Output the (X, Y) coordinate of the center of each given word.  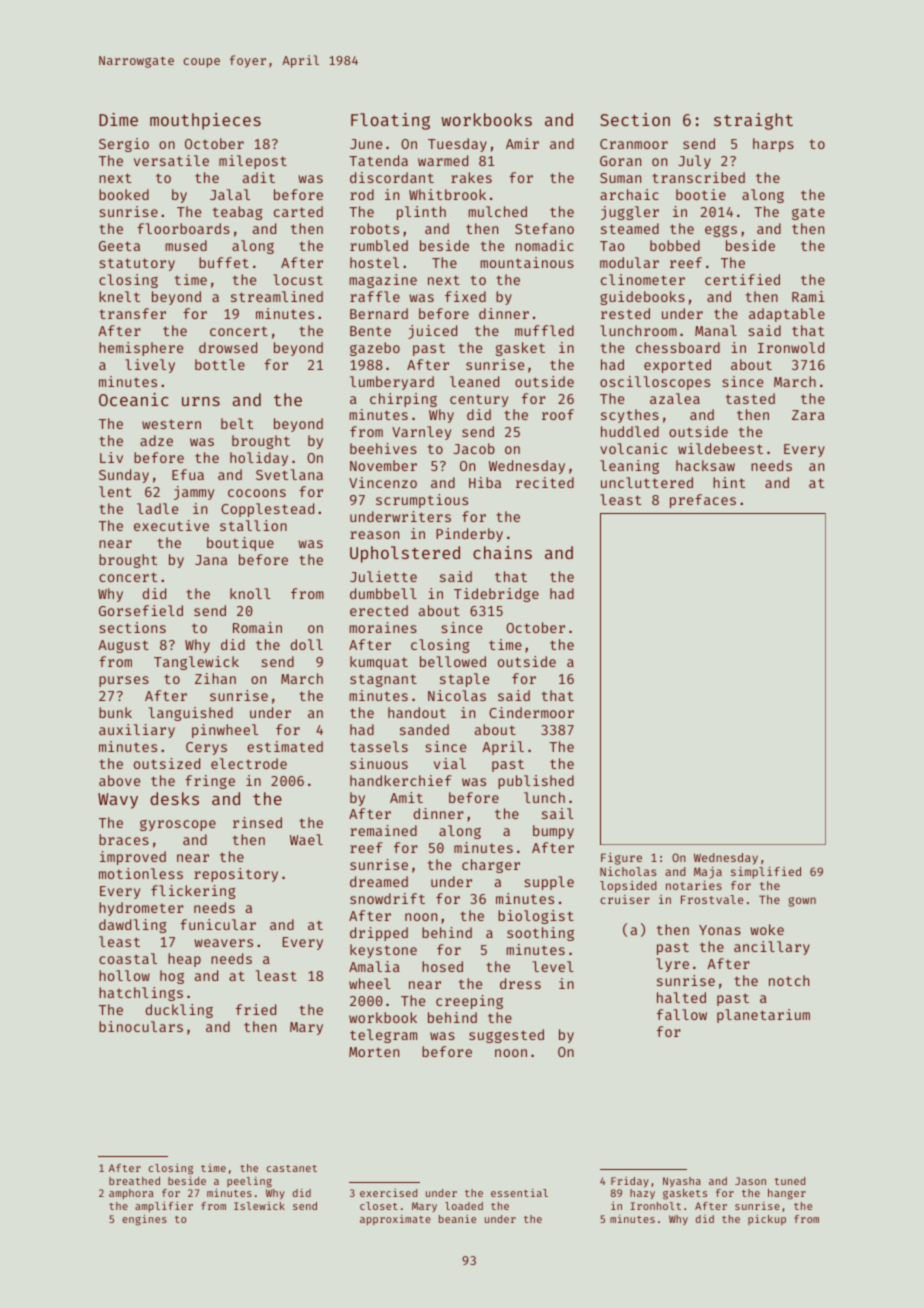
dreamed (379, 881)
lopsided (628, 887)
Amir (522, 143)
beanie (457, 1218)
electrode (249, 763)
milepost (253, 162)
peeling (249, 1182)
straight (753, 121)
